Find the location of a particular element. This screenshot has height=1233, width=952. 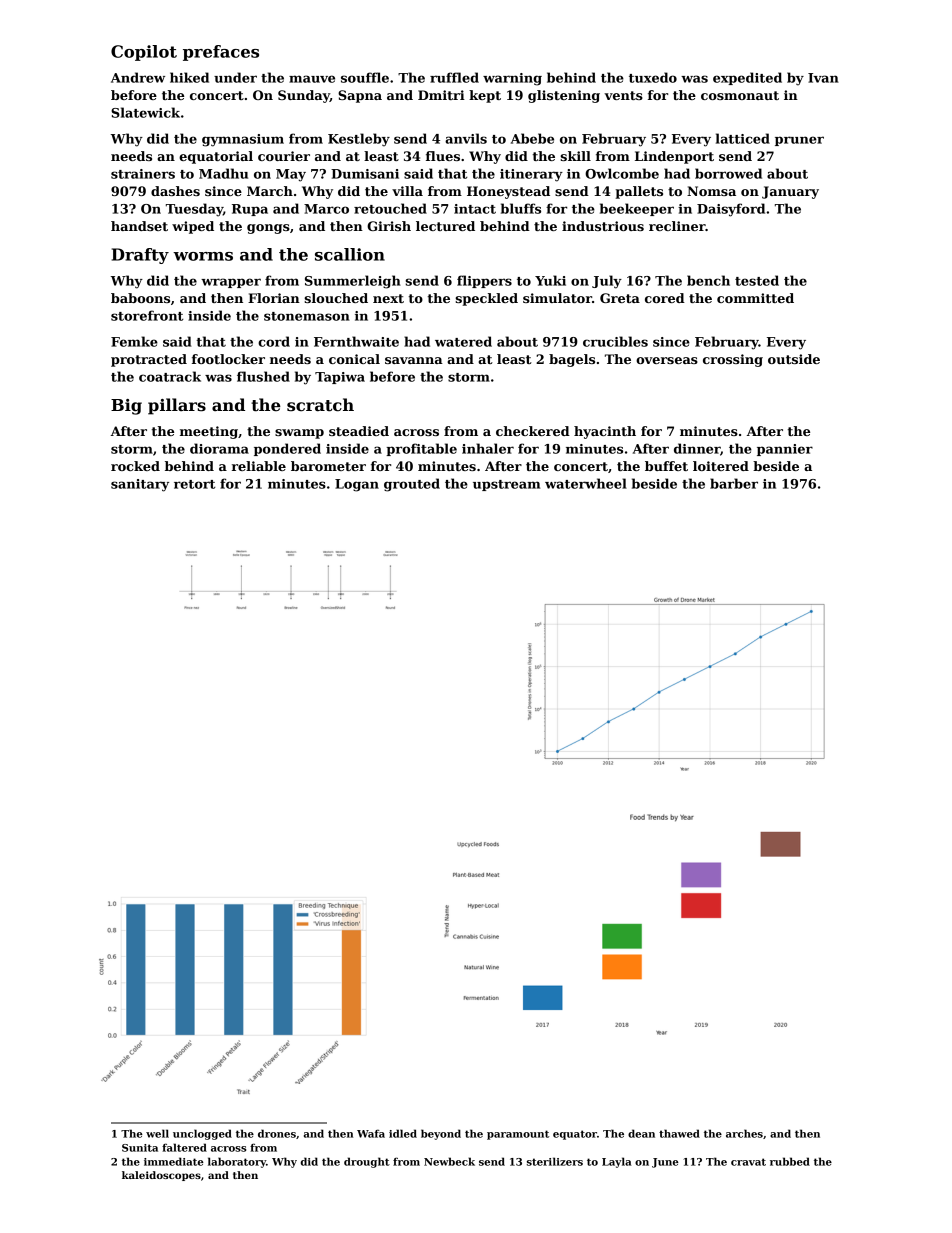

cravat is located at coordinates (748, 1162).
